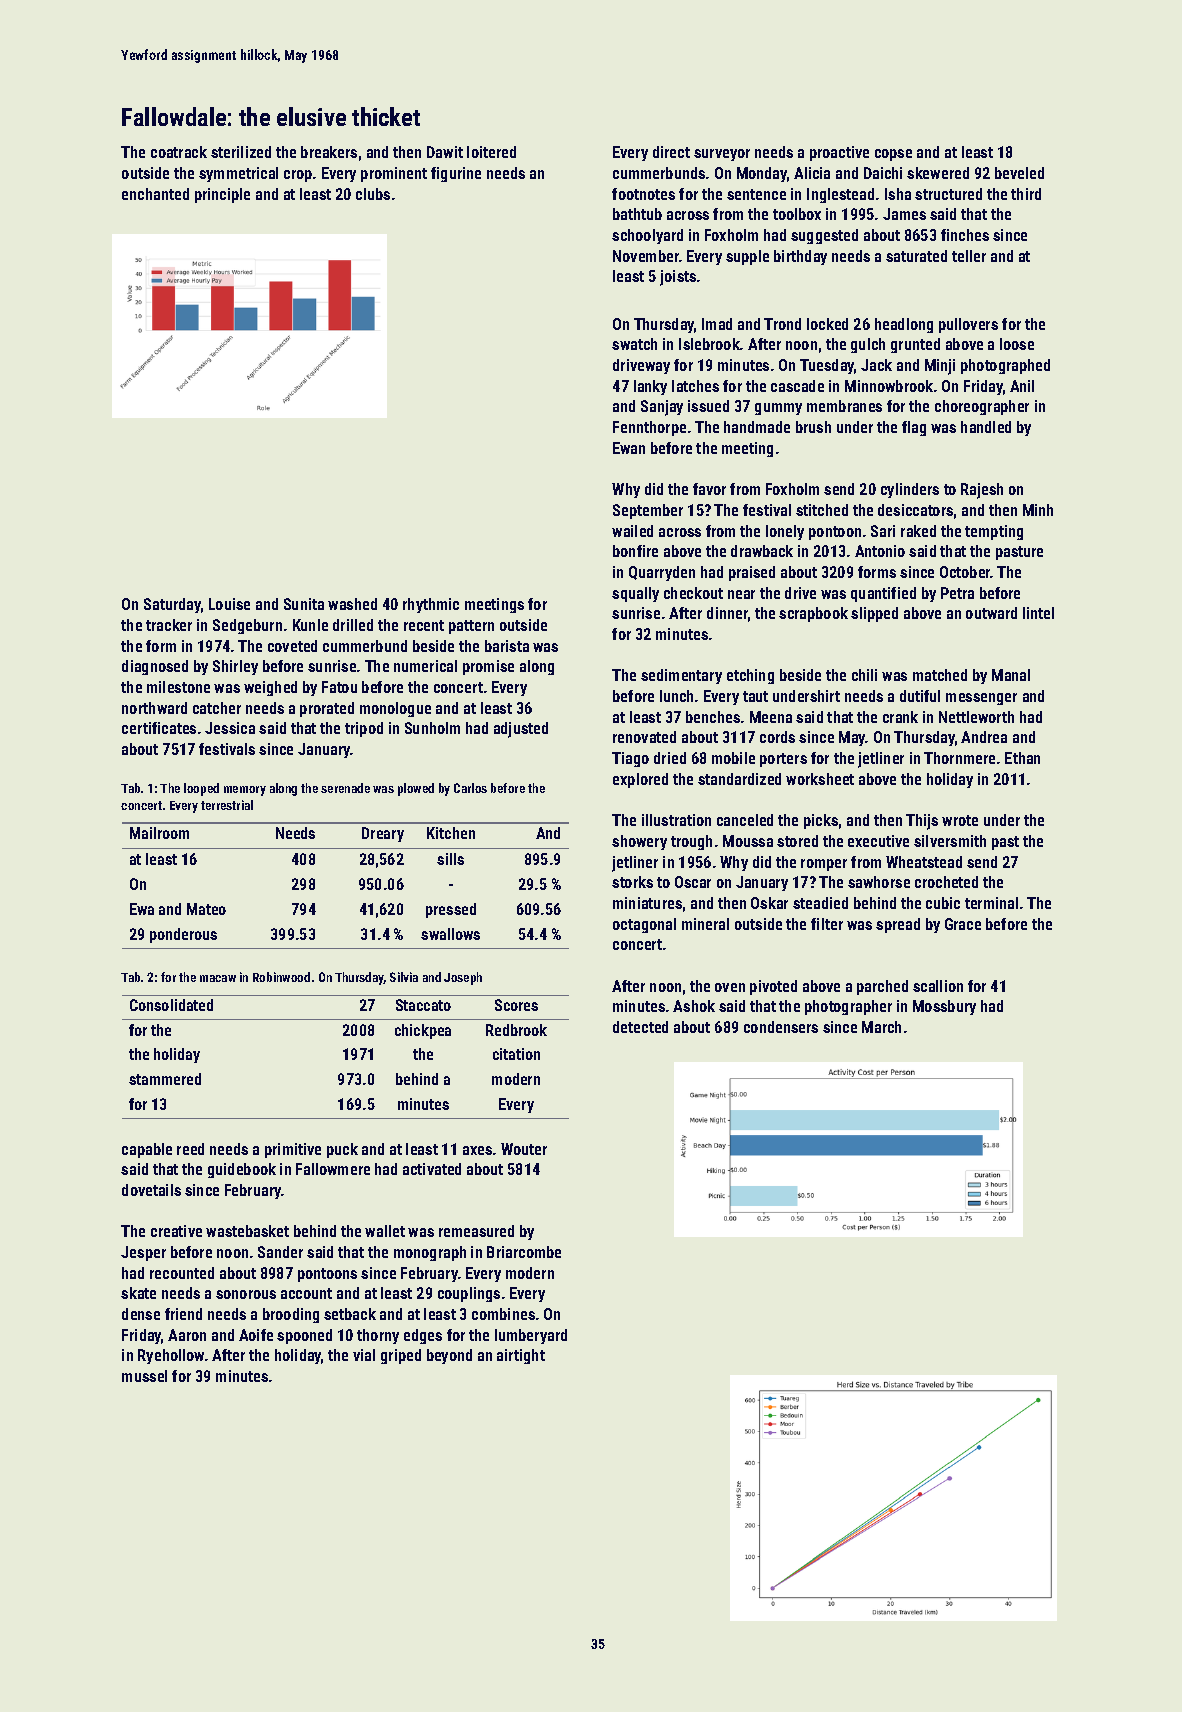 This page has width=1182, height=1712. What do you see at coordinates (246, 1294) in the page?
I see `sonorous` at bounding box center [246, 1294].
